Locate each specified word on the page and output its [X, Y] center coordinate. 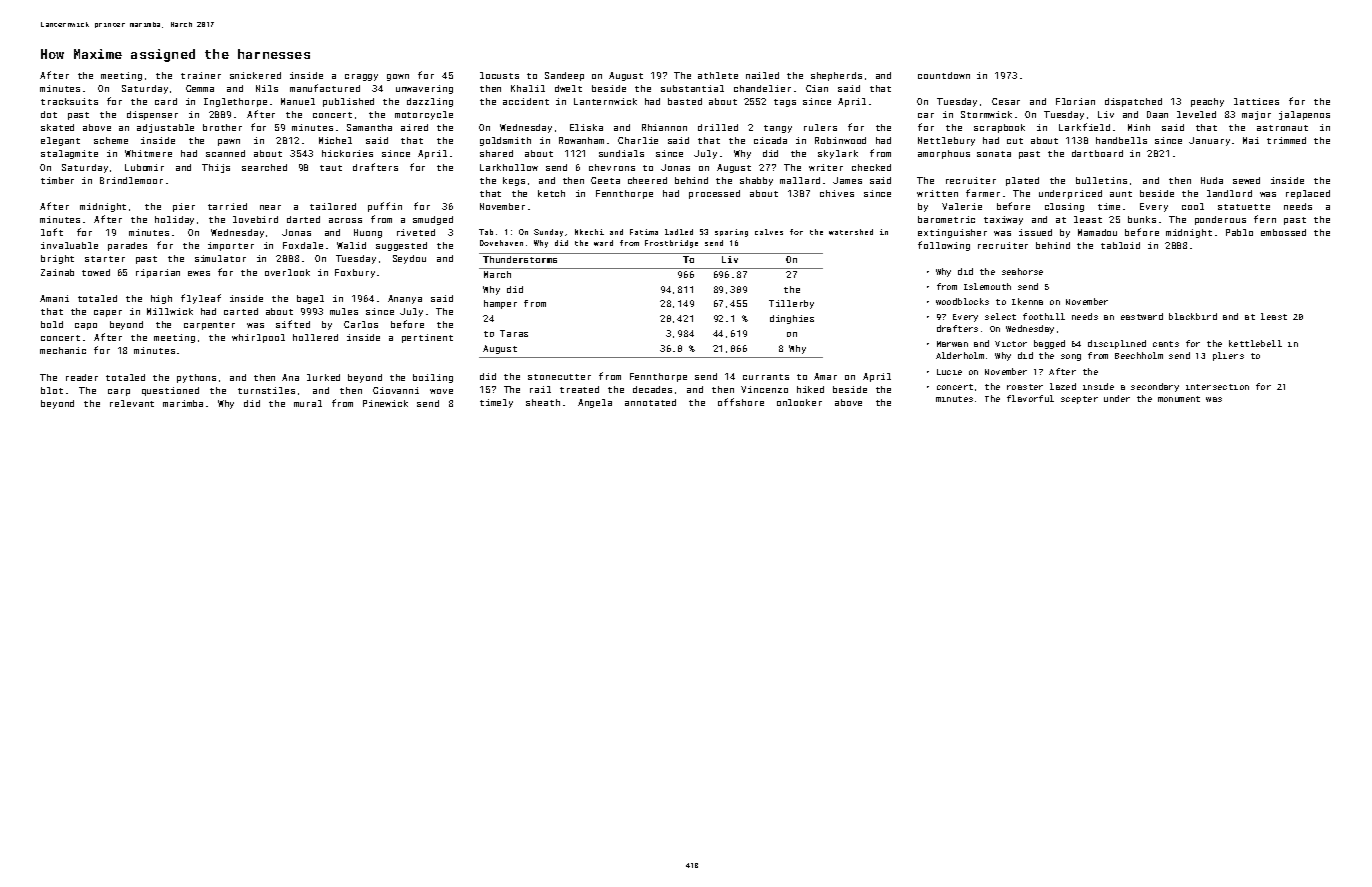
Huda [1212, 180]
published [348, 102]
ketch [551, 193]
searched [264, 167]
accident [526, 101]
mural [308, 403]
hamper [500, 304]
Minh [1139, 127]
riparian [158, 273]
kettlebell [1255, 343]
